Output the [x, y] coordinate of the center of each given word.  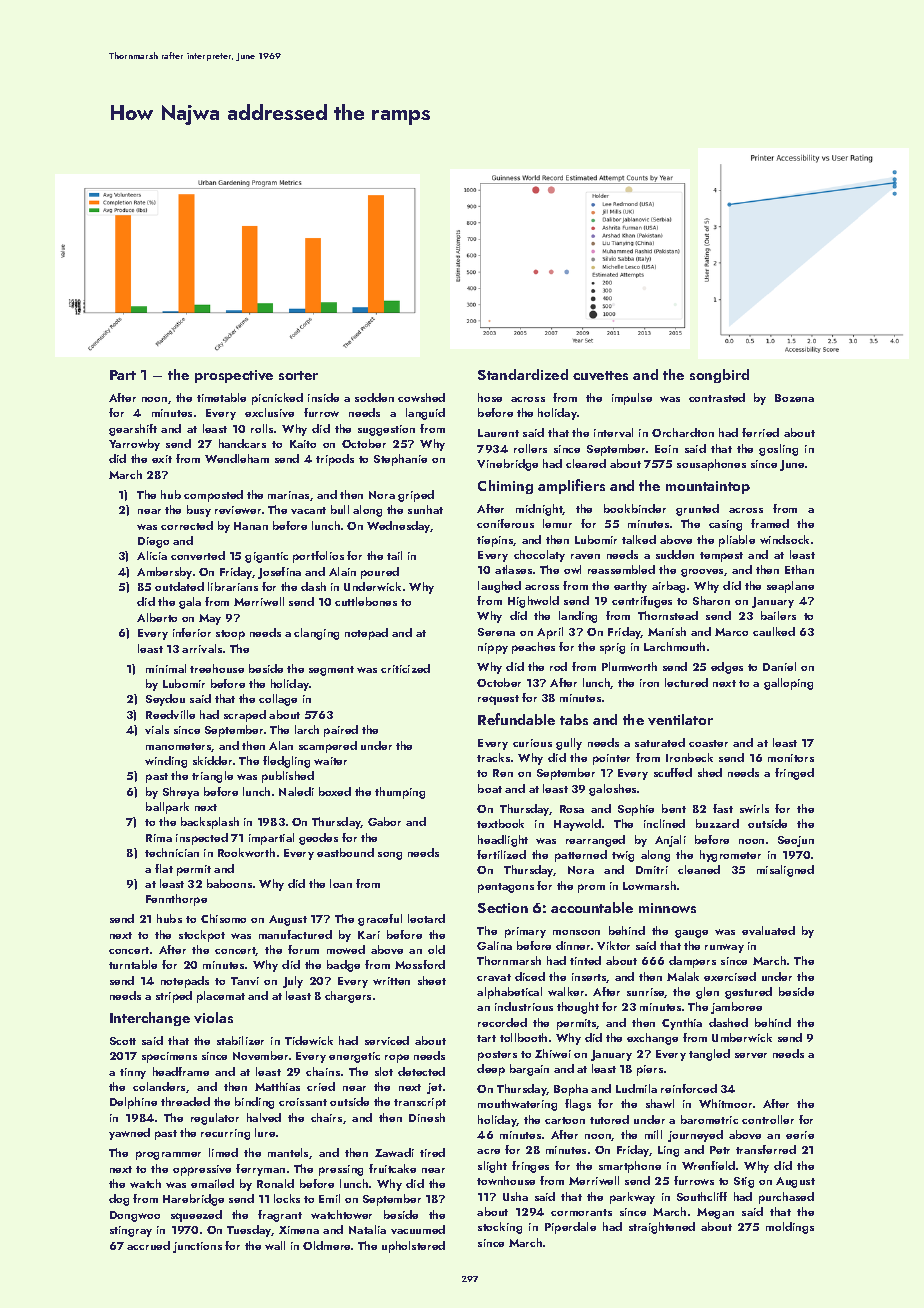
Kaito [303, 444]
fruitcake [392, 1168]
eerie [800, 1135]
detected [421, 1071]
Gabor [384, 821]
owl [572, 569]
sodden [374, 397]
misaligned [785, 871]
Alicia [152, 555]
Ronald [275, 1183]
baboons [229, 883]
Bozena [794, 398]
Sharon [711, 600]
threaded [185, 1101]
